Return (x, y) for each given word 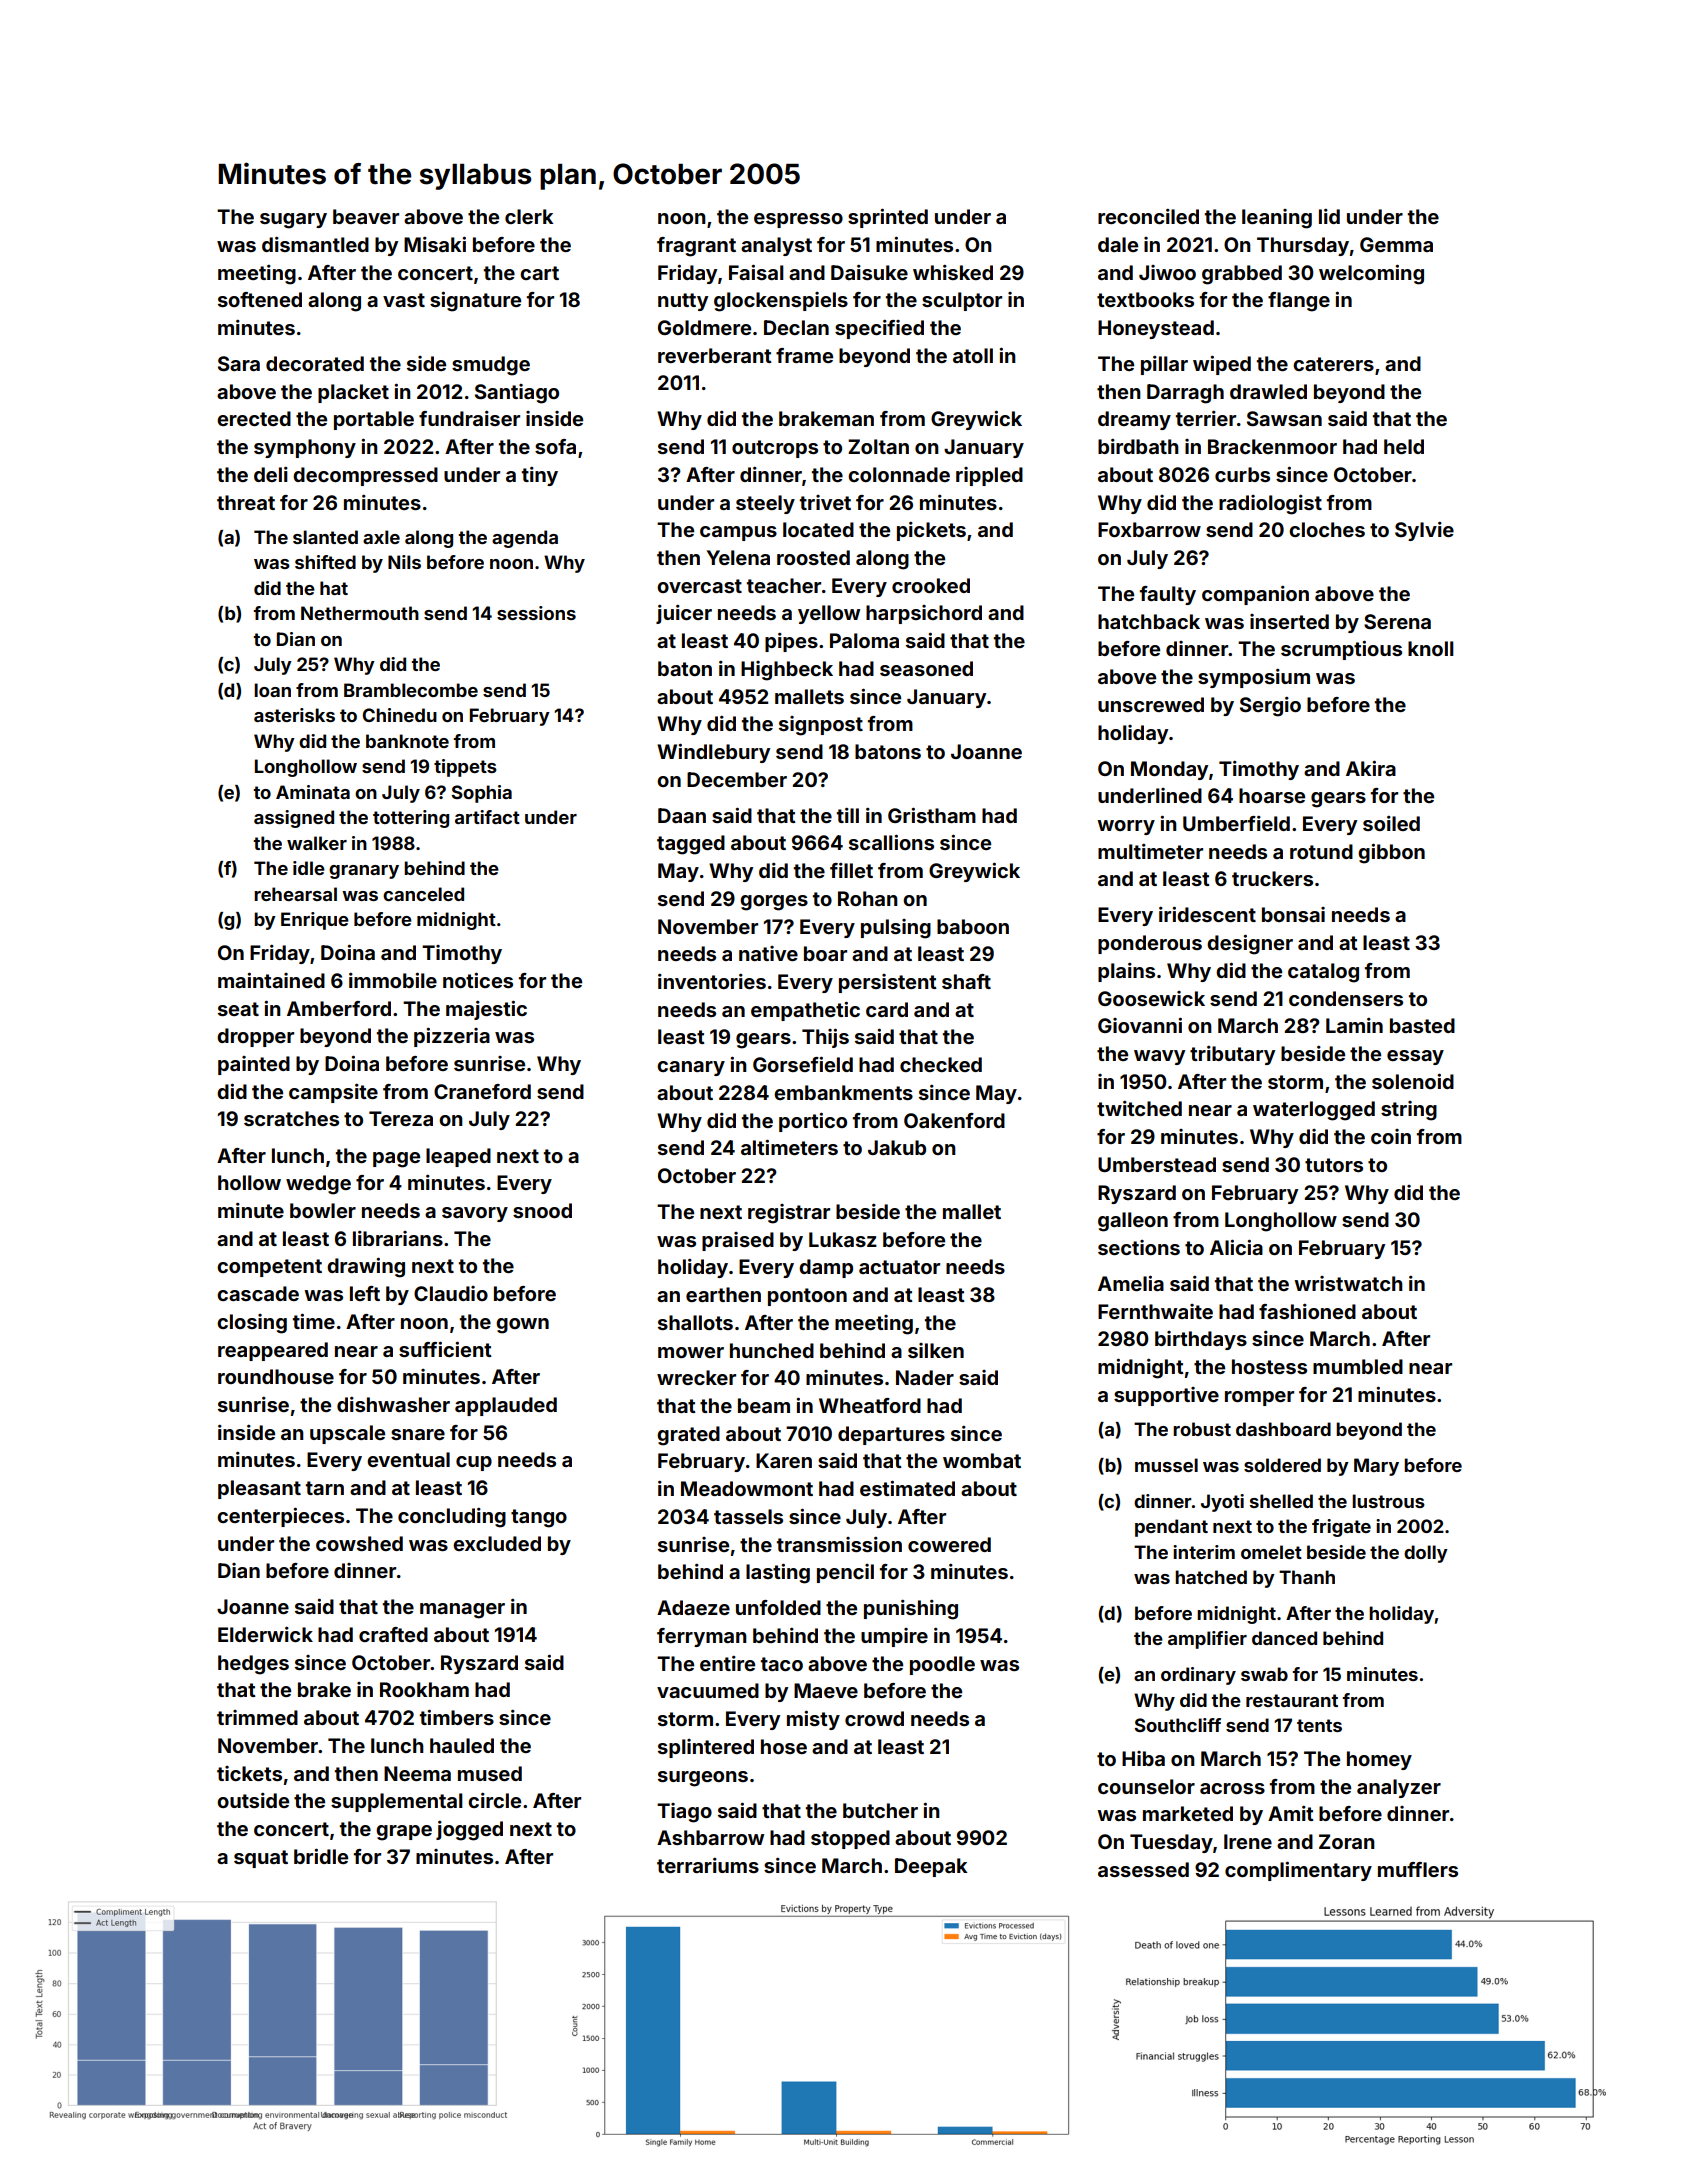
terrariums (708, 1865)
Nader (925, 1377)
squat (261, 1859)
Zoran (1347, 1841)
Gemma (1396, 244)
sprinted (888, 218)
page (396, 1160)
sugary (293, 221)
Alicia (1236, 1247)
